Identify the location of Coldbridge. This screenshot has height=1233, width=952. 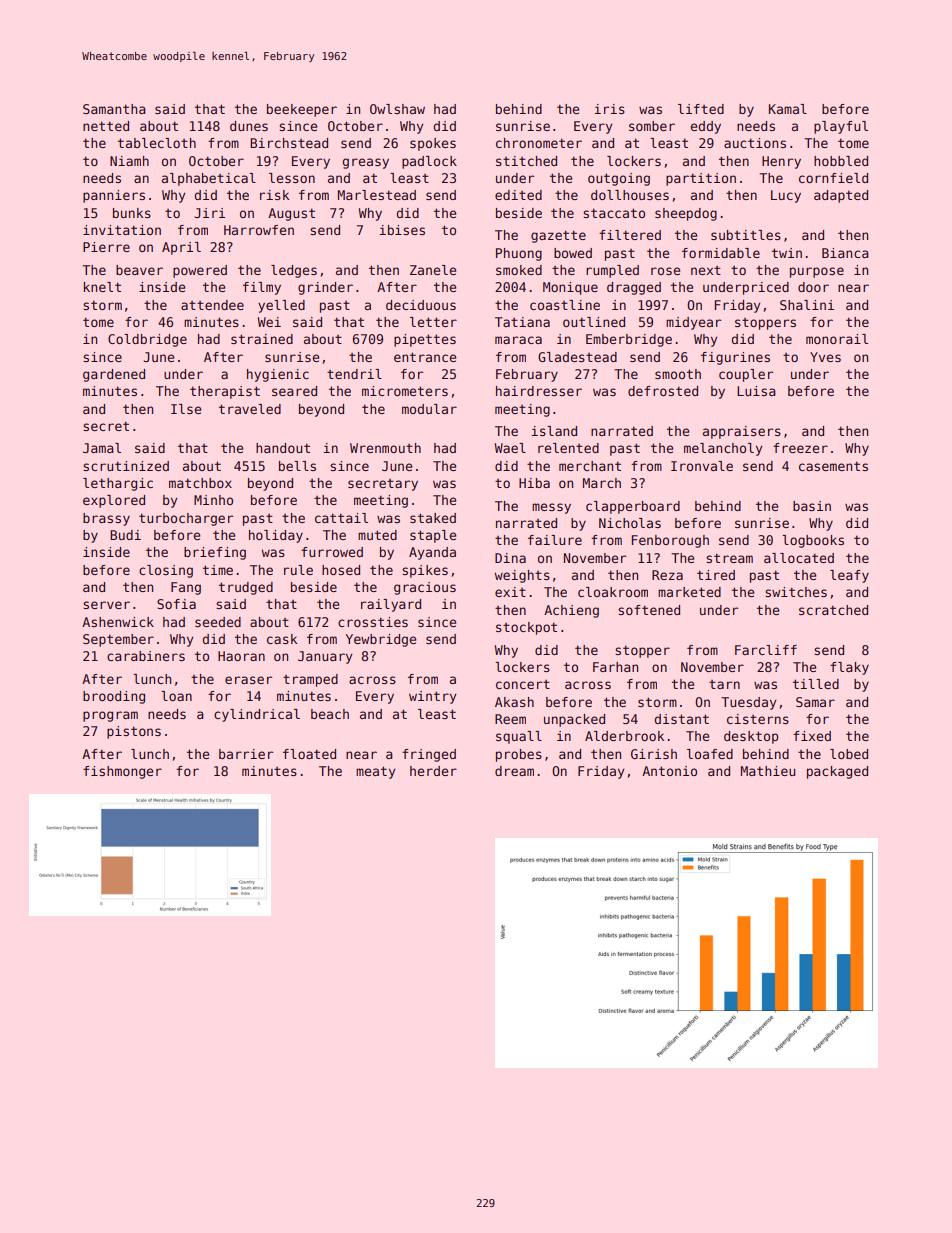
(147, 340).
